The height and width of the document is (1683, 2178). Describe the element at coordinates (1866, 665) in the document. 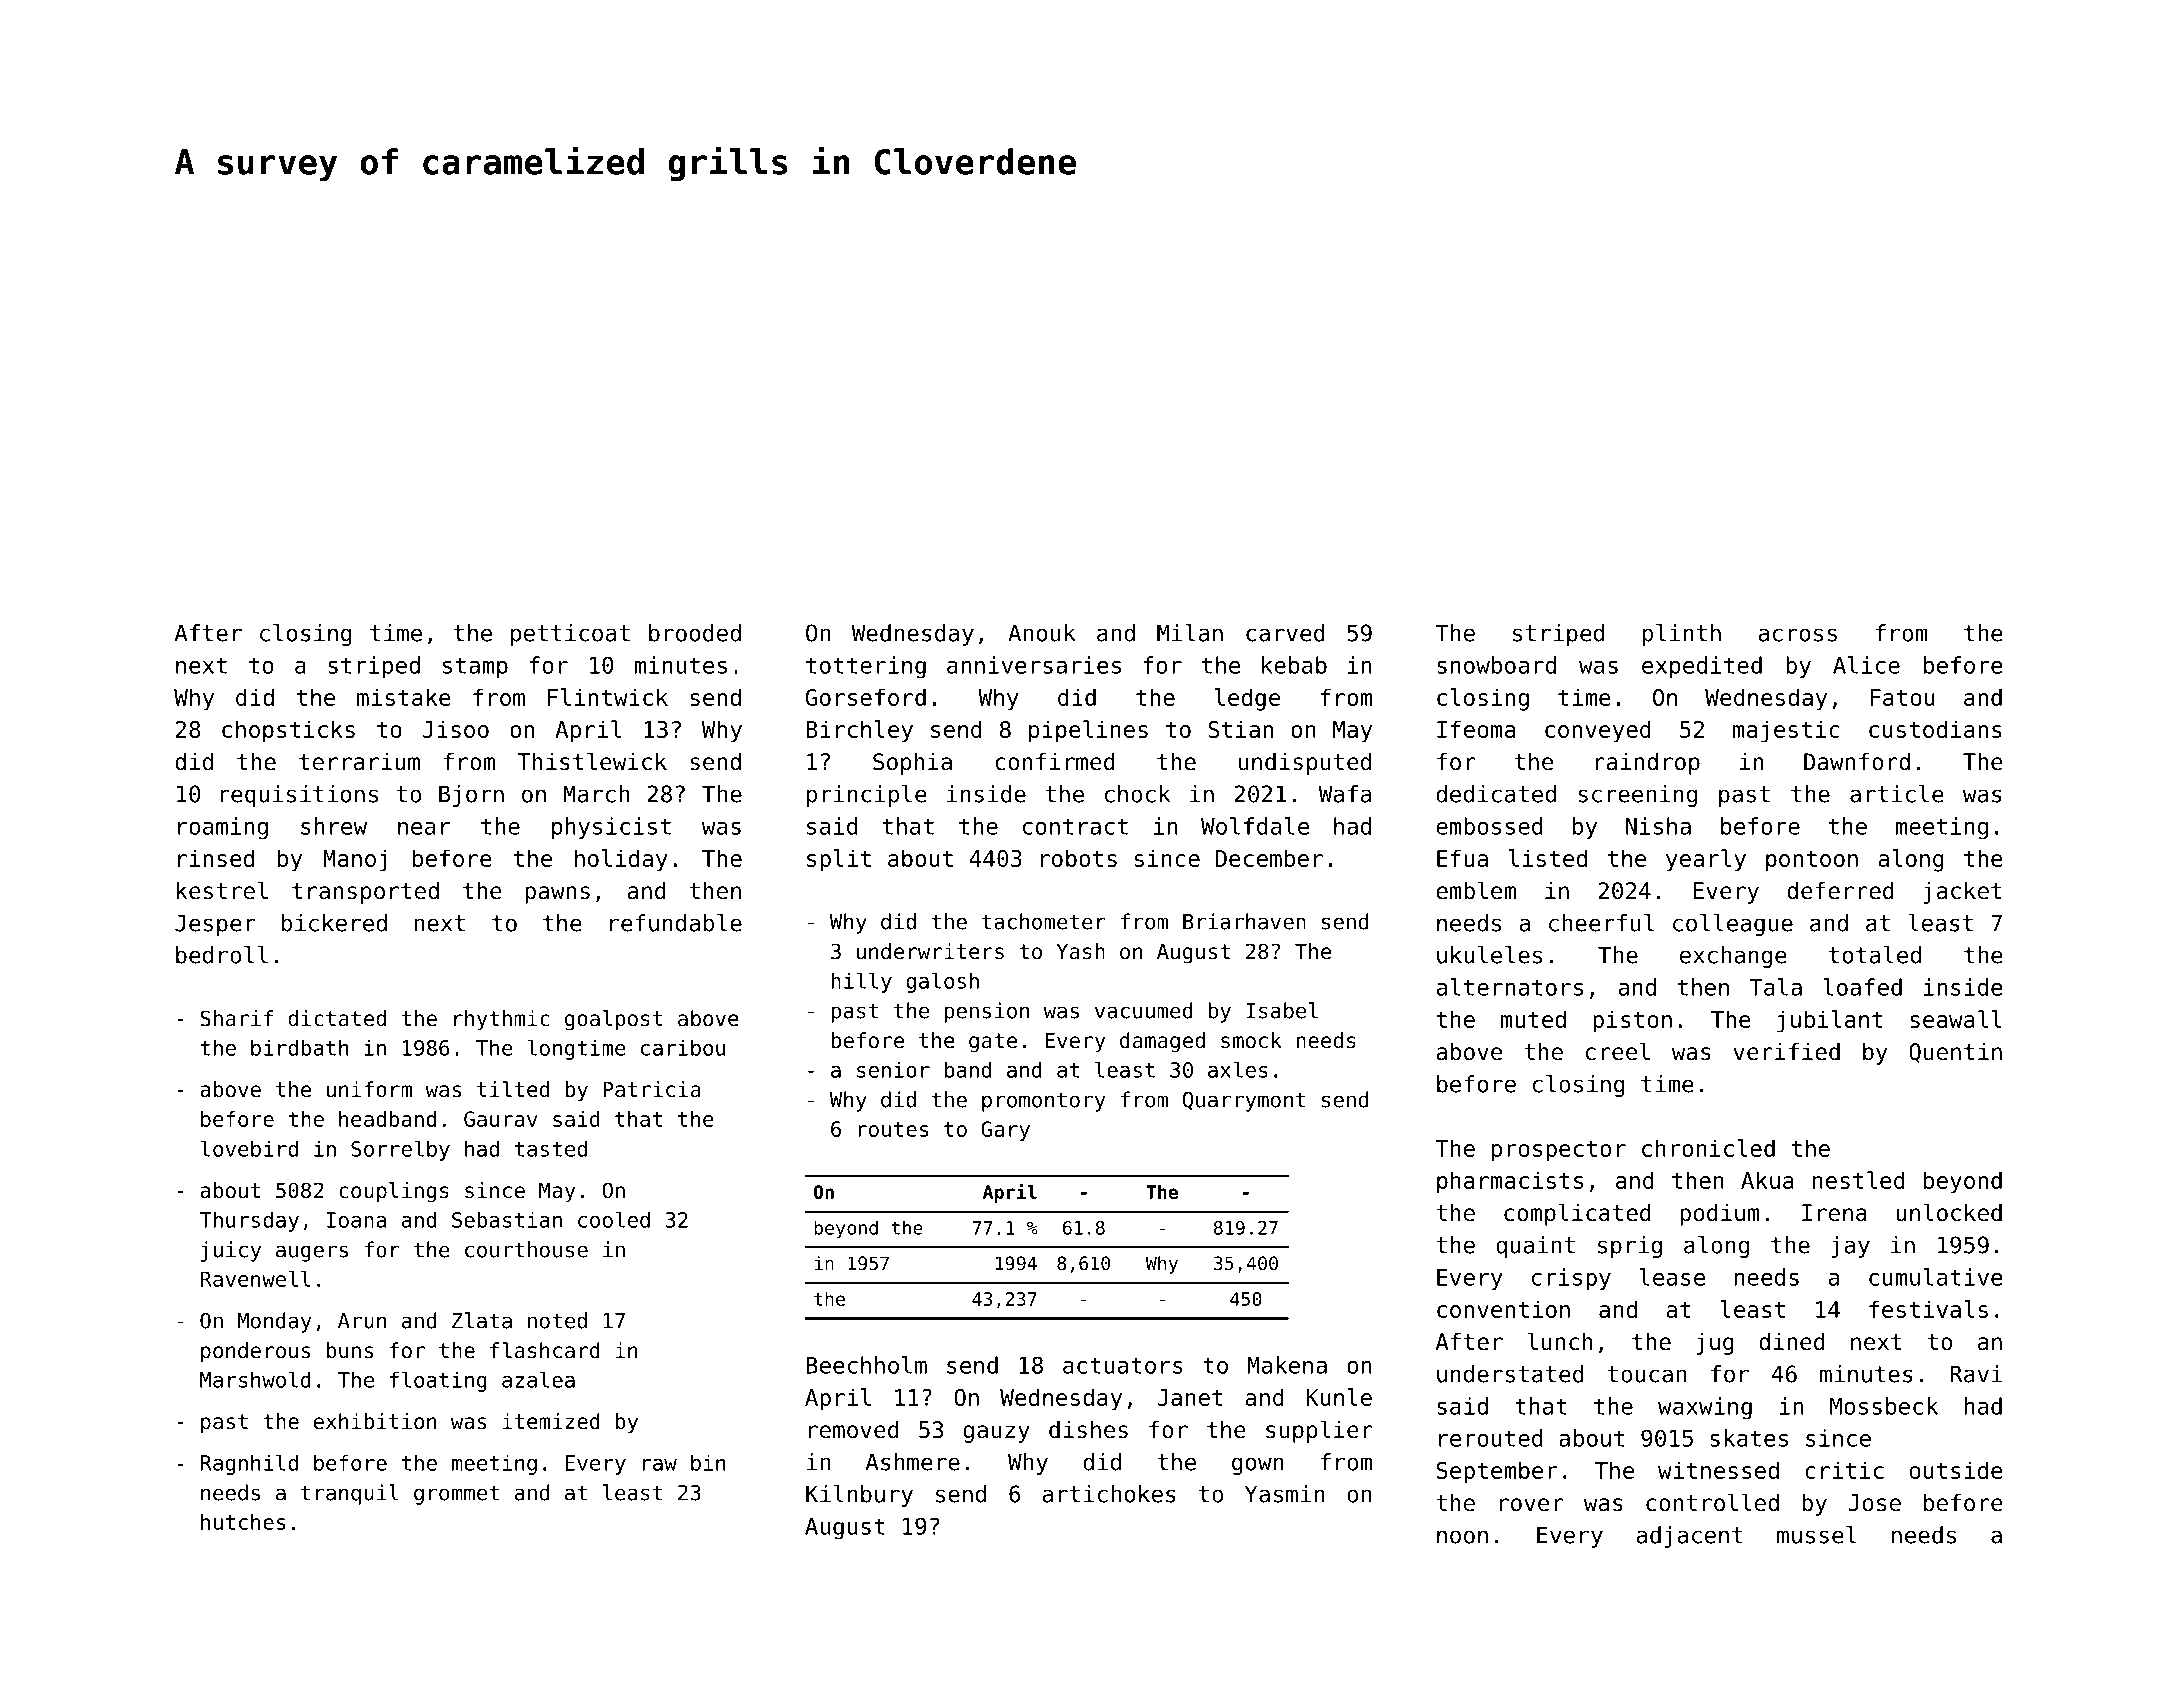

I see `Alice` at that location.
